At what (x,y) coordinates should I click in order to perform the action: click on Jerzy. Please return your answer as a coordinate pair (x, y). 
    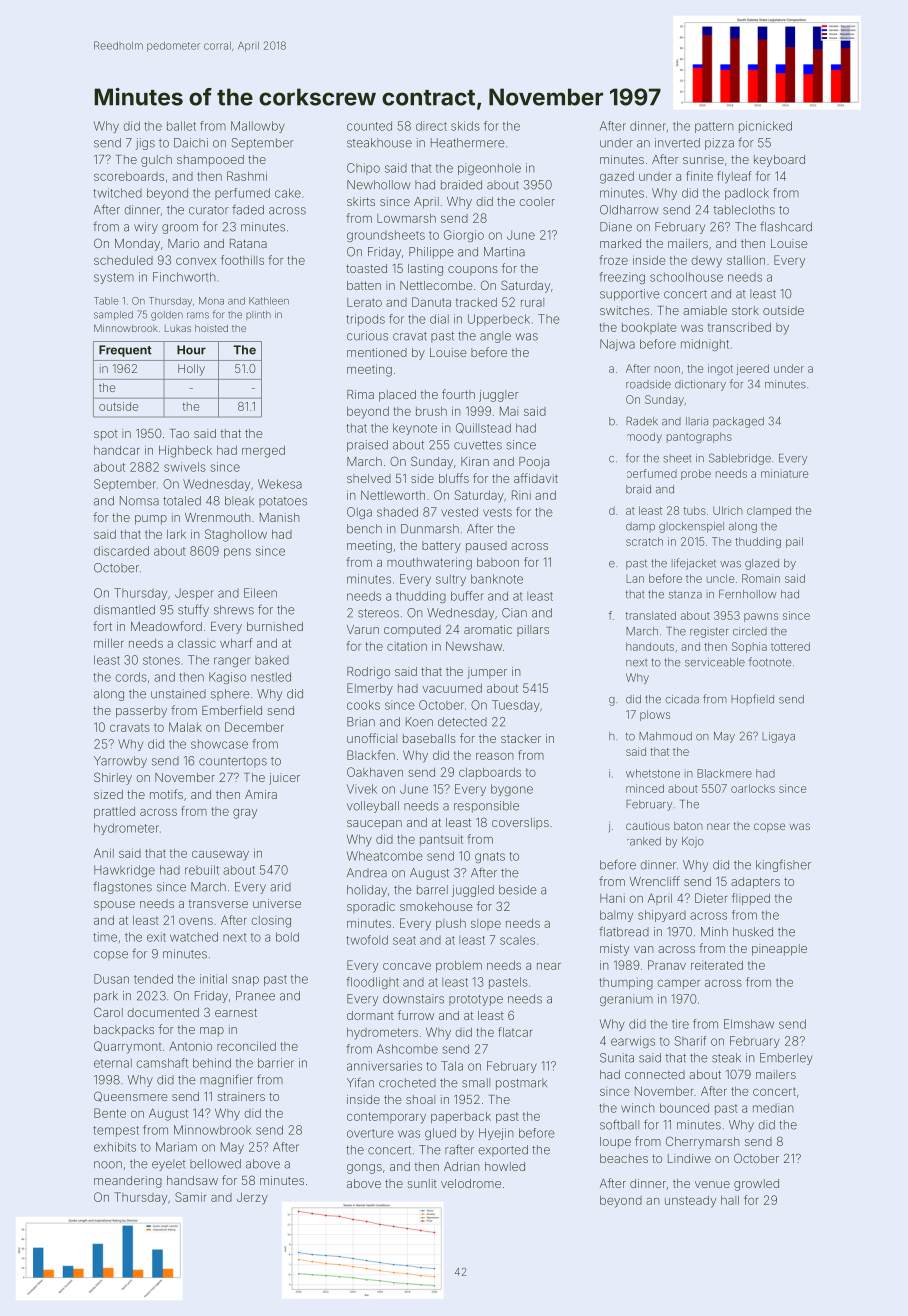
    Looking at the image, I should click on (252, 1198).
